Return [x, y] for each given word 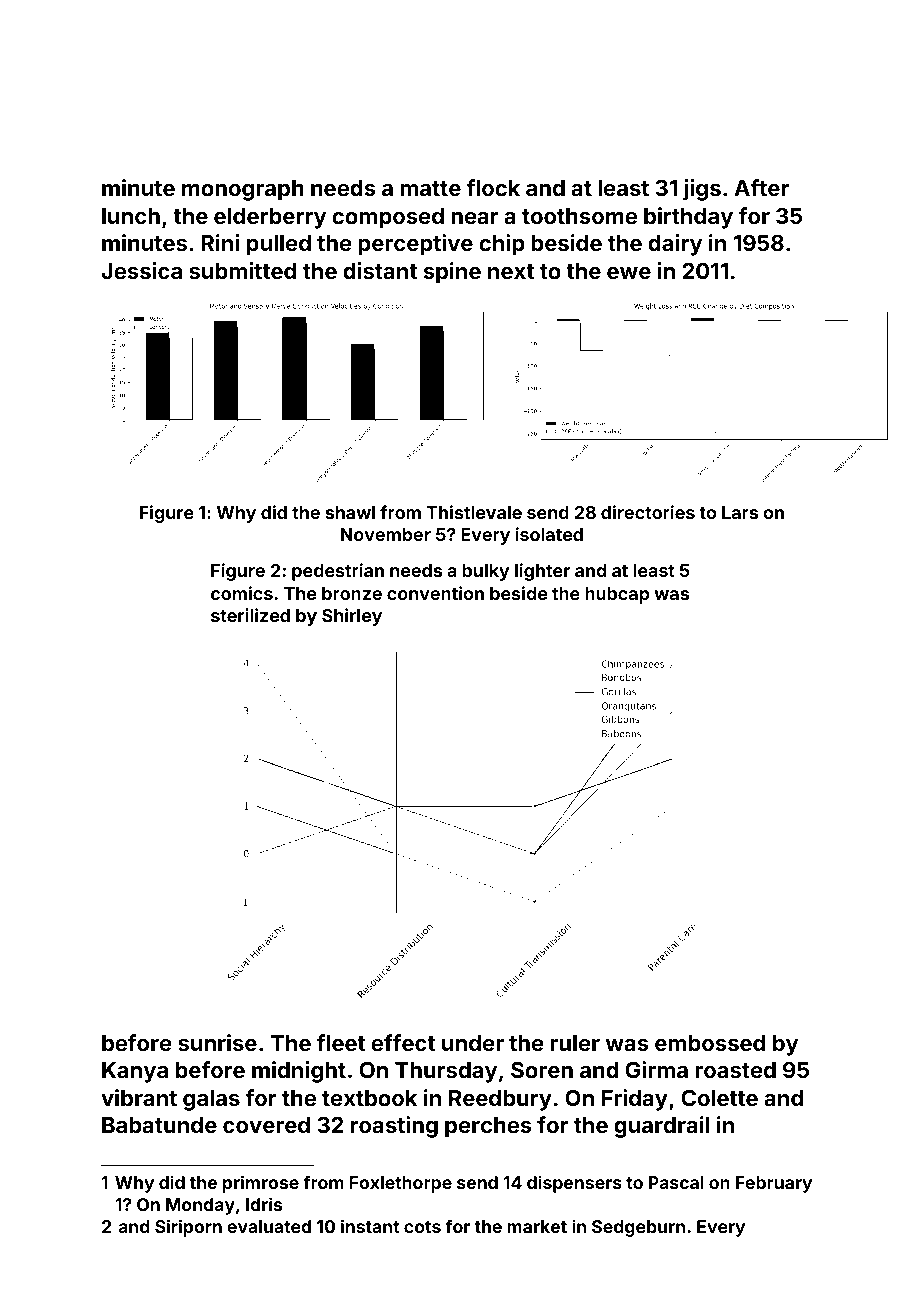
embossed [710, 1043]
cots [422, 1227]
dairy [675, 245]
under [473, 1043]
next [511, 271]
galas [211, 1100]
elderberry [270, 218]
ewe [629, 273]
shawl [350, 512]
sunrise [217, 1042]
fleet [341, 1042]
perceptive [415, 245]
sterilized [250, 615]
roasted [735, 1070]
